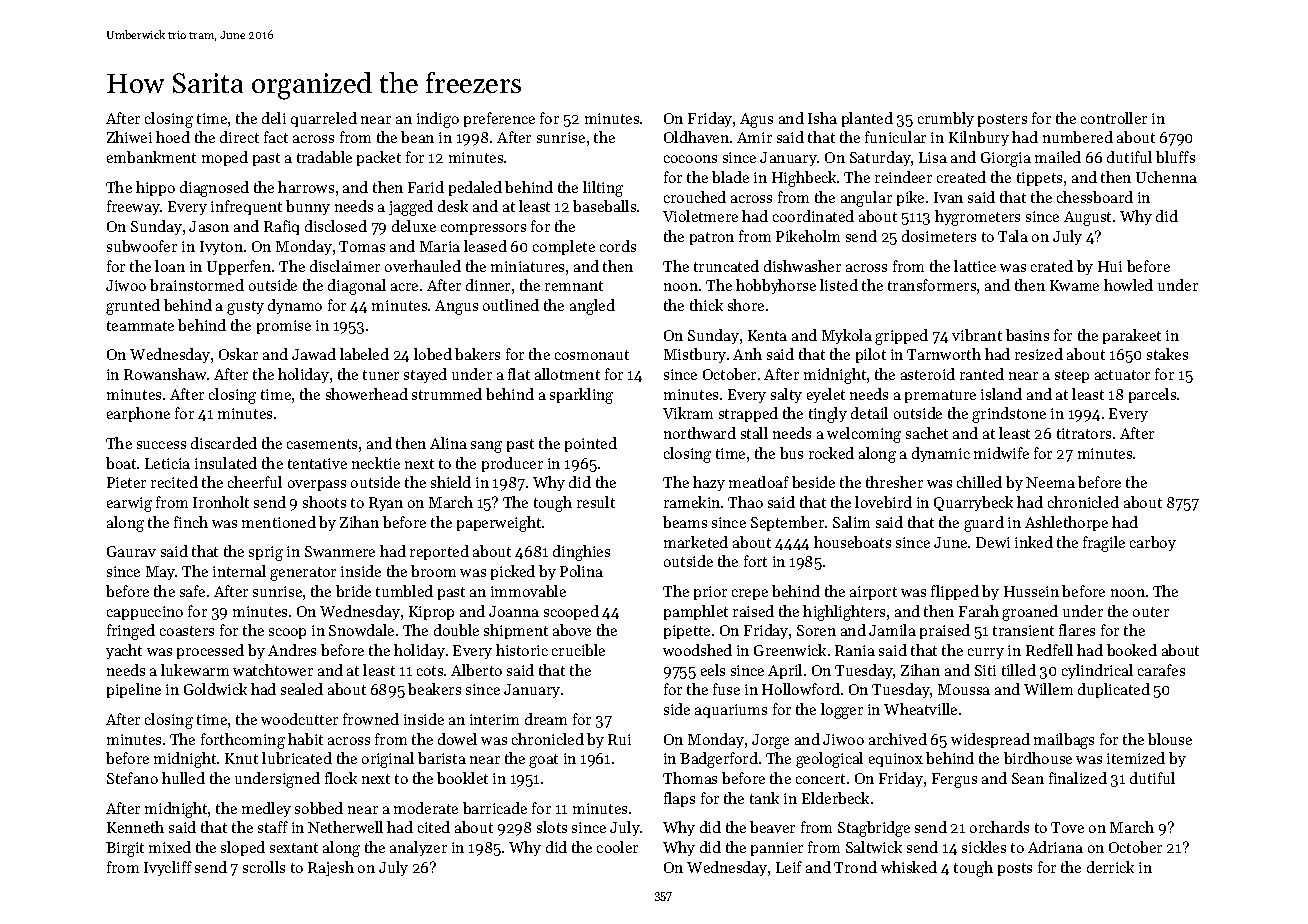  I want to click on scrolls, so click(264, 867).
